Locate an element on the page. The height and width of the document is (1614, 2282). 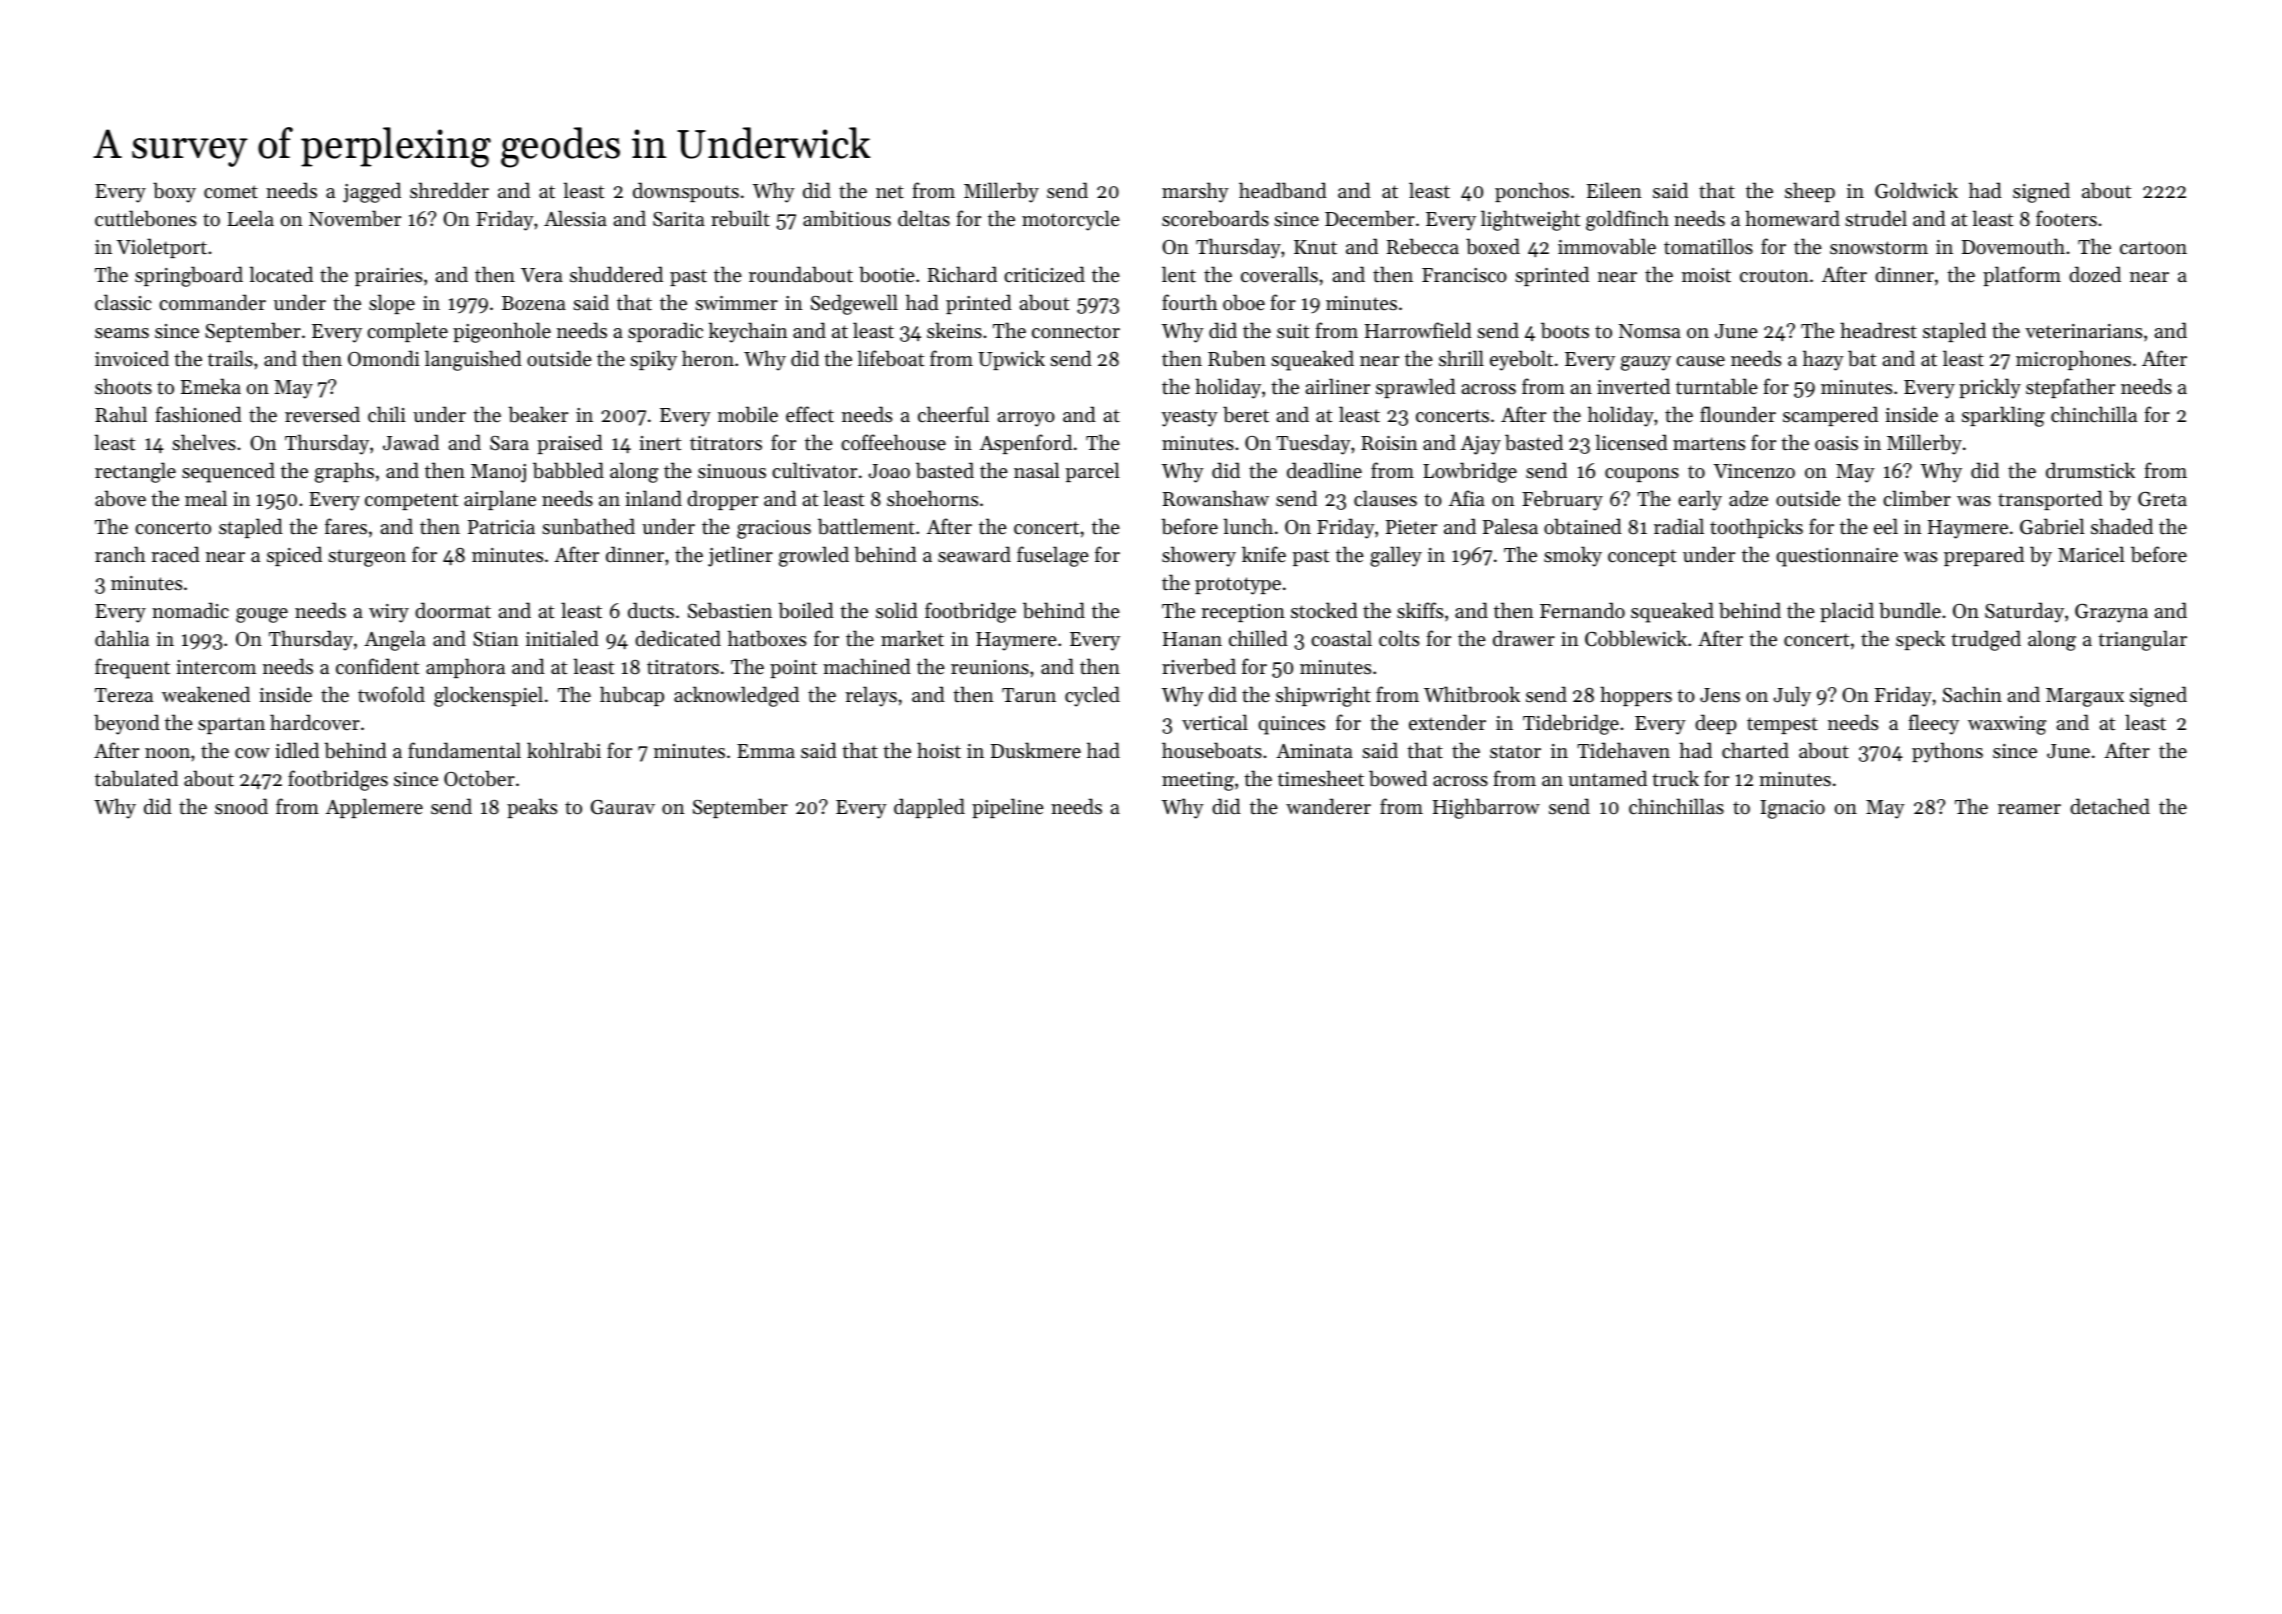
snood is located at coordinates (241, 806).
